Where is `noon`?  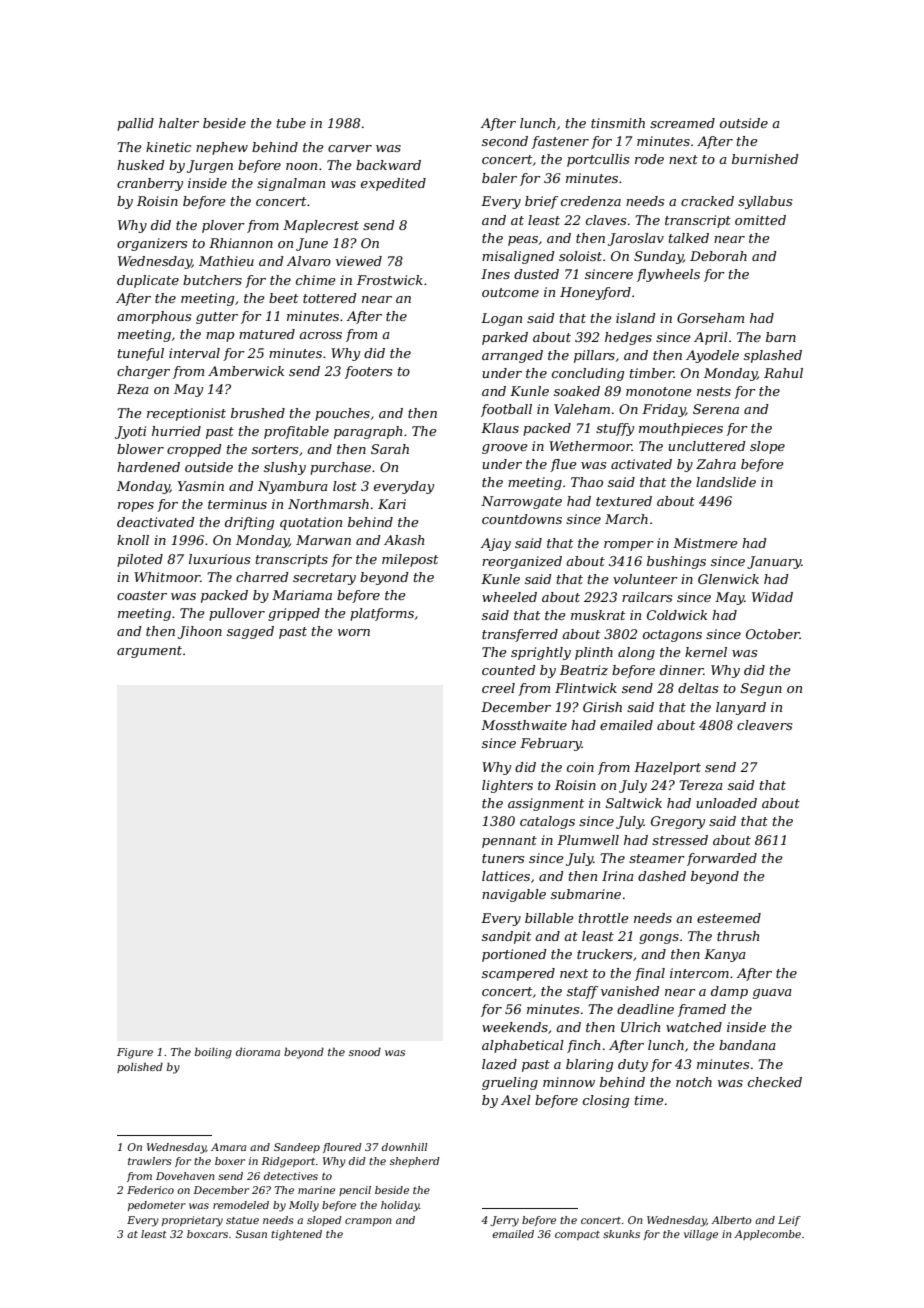 noon is located at coordinates (301, 166).
